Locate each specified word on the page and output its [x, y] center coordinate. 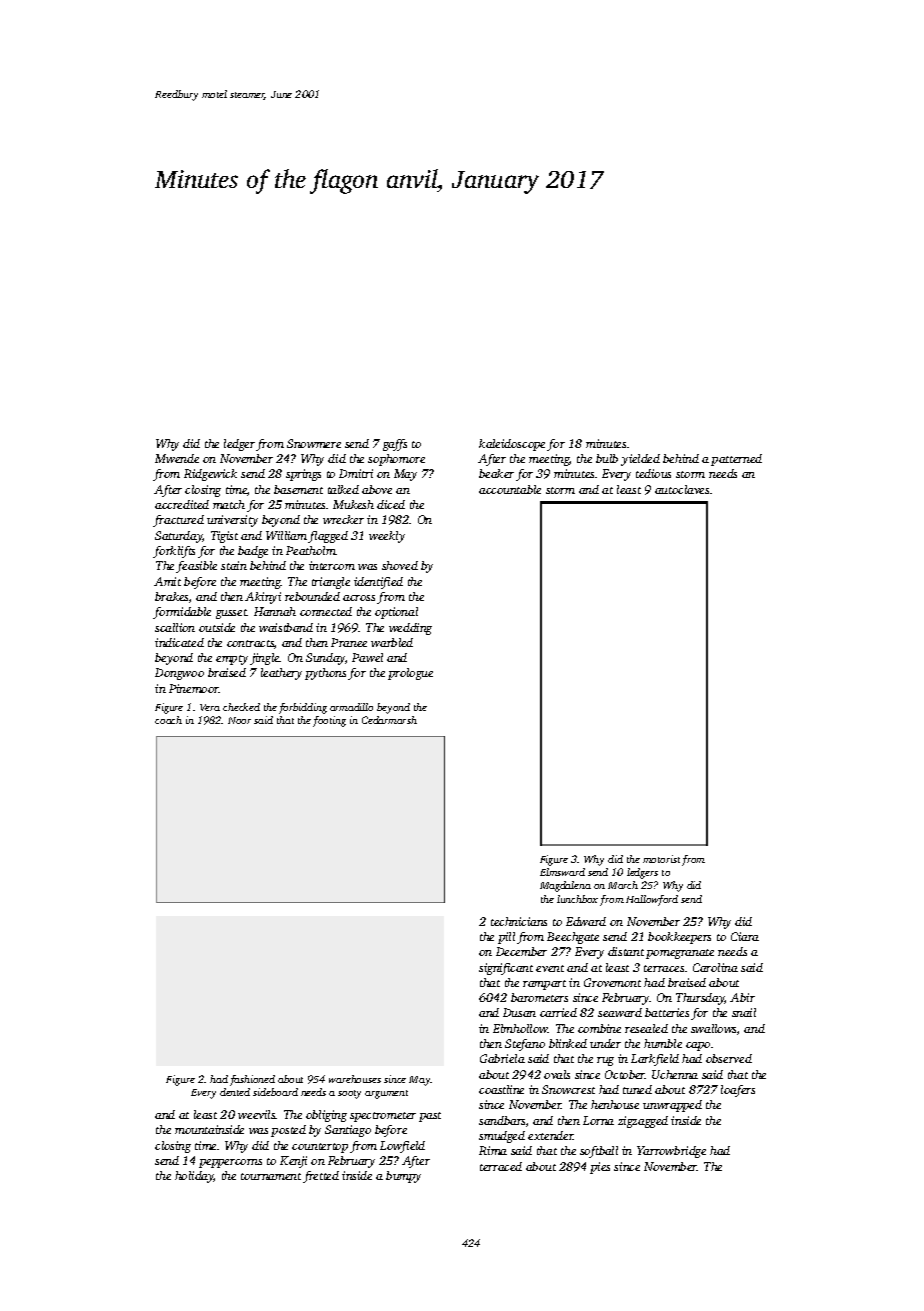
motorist [661, 859]
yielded [640, 460]
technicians [519, 921]
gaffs [395, 445]
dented [235, 1092]
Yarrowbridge [671, 1152]
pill [506, 938]
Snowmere [314, 443]
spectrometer [383, 1117]
